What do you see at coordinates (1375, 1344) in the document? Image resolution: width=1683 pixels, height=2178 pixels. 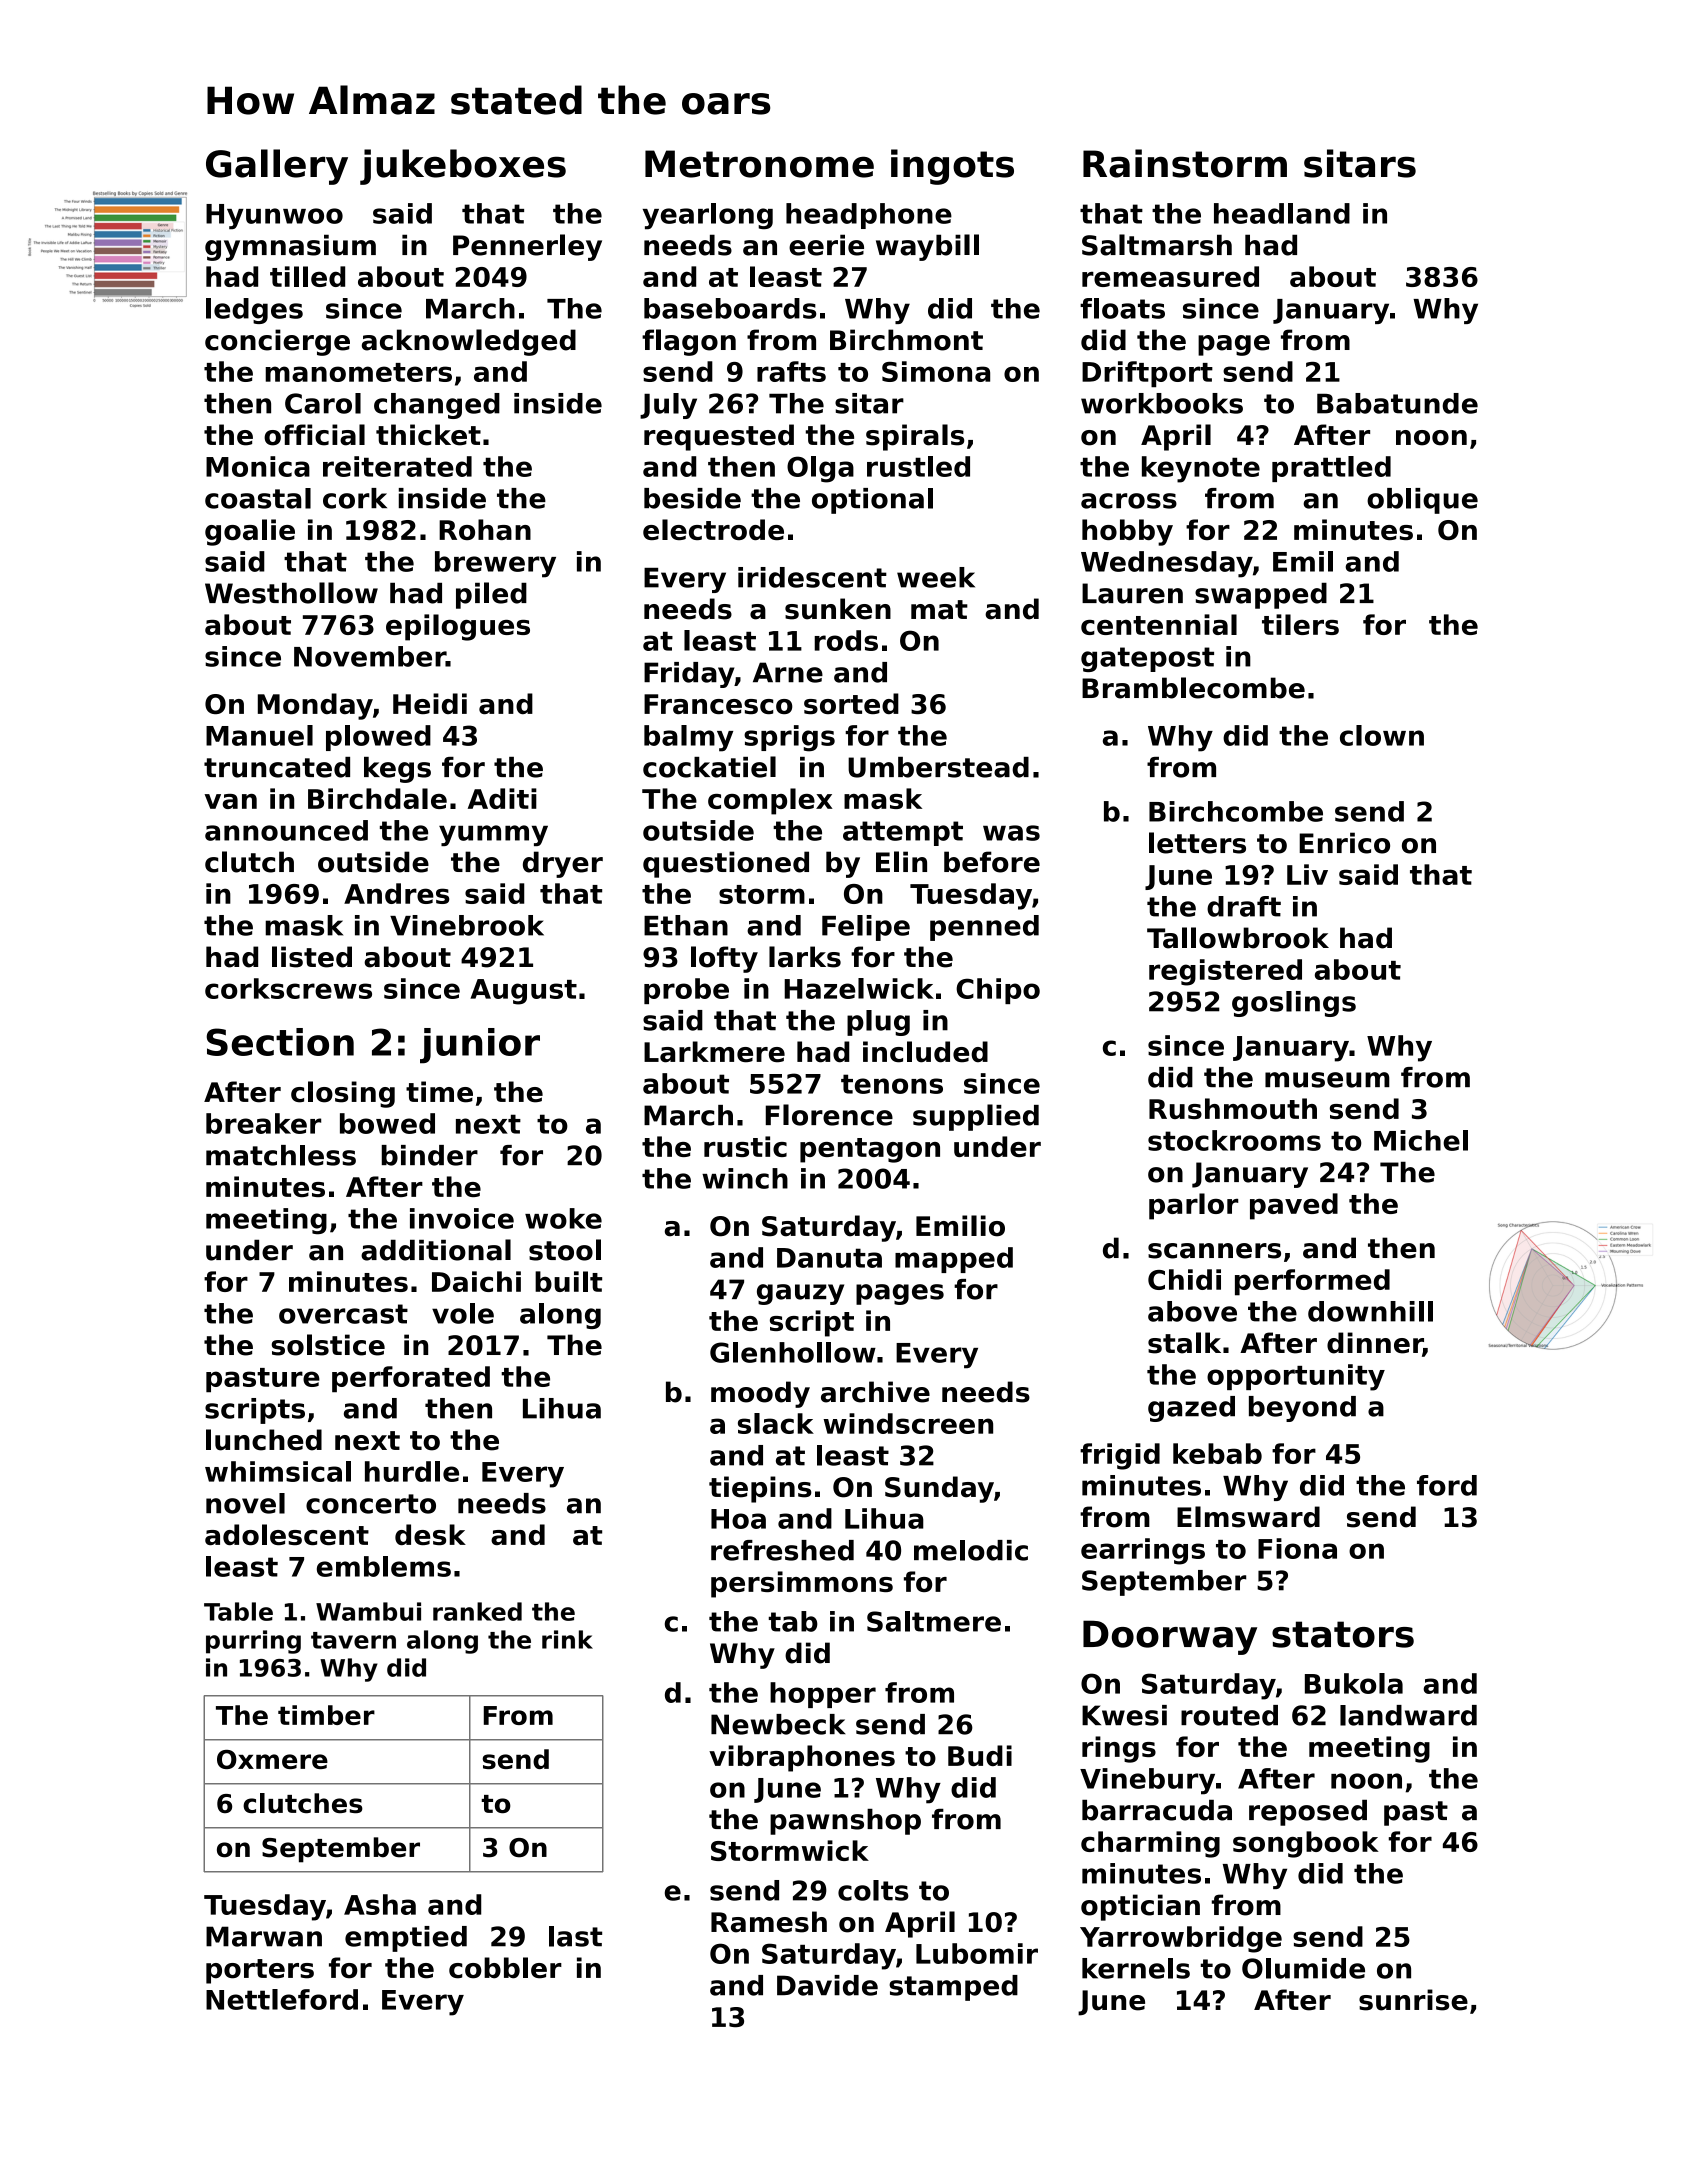 I see `dinner` at bounding box center [1375, 1344].
